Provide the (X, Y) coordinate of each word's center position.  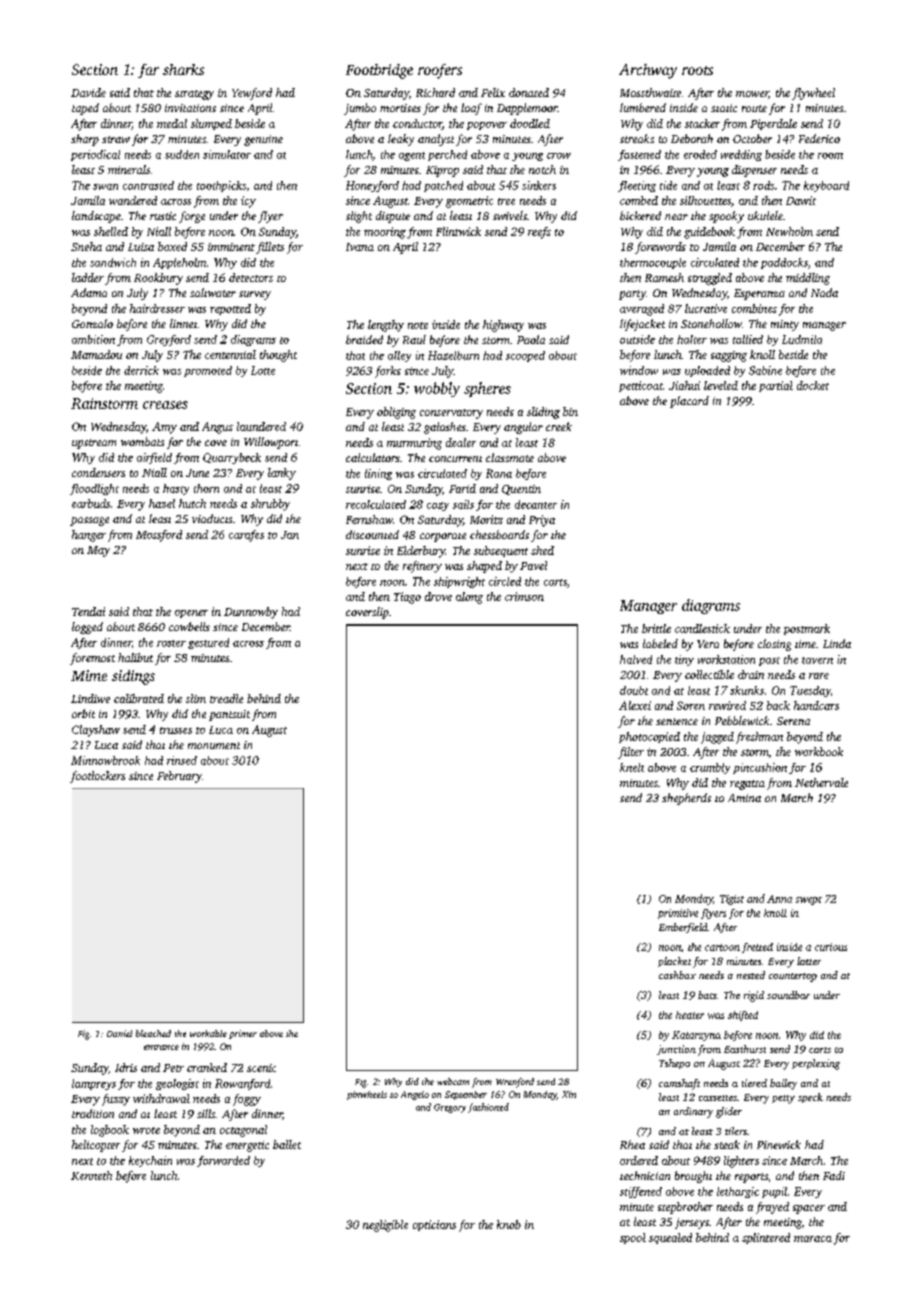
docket (813, 385)
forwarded (223, 1161)
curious (831, 947)
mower (752, 95)
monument (214, 745)
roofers (440, 71)
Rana (499, 473)
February (179, 777)
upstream (94, 444)
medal (172, 123)
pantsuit (229, 715)
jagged (717, 738)
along (469, 598)
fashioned (488, 1108)
